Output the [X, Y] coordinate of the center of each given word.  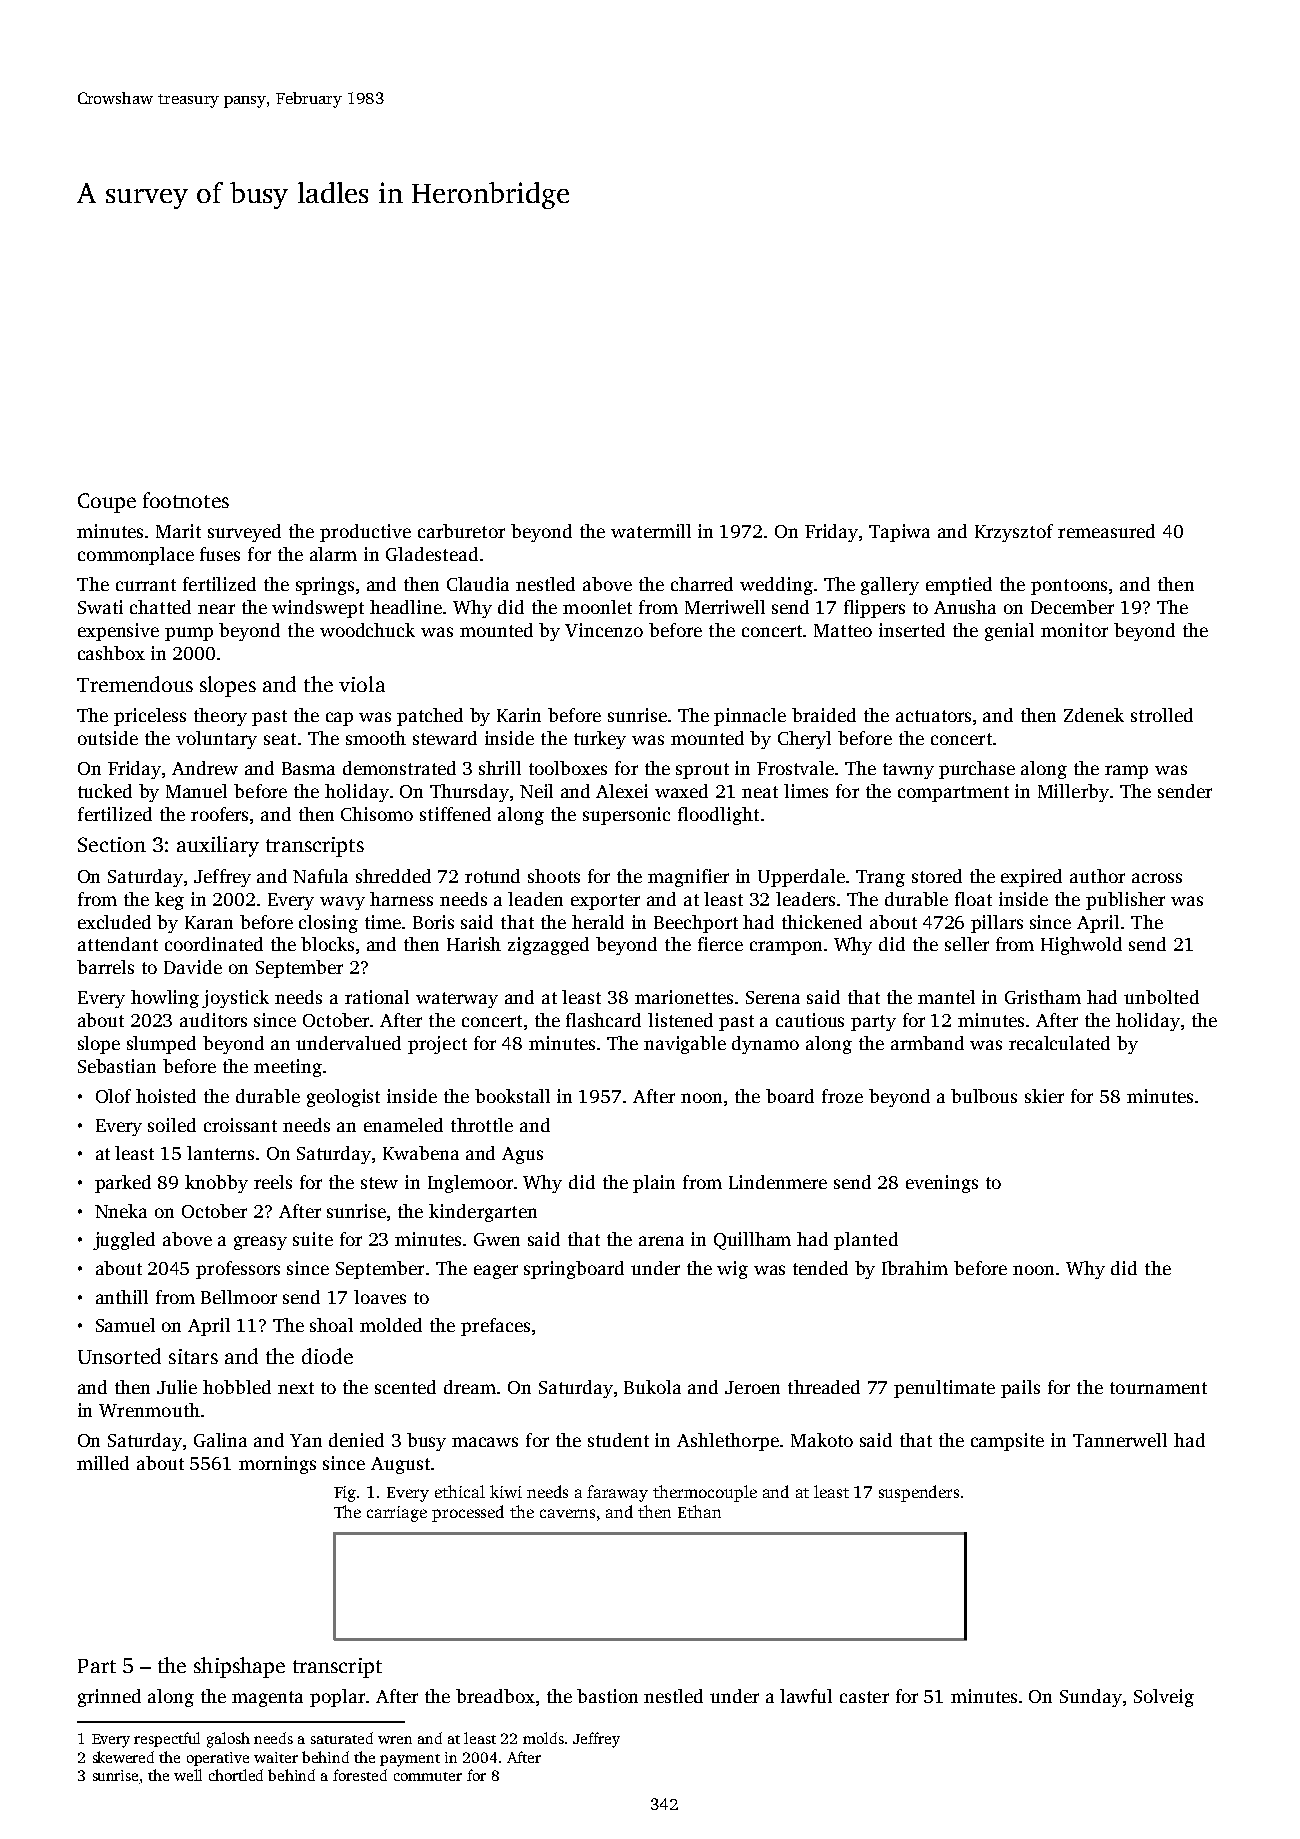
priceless [150, 717]
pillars [997, 924]
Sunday [1091, 1698]
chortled [236, 1775]
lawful [806, 1696]
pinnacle [750, 717]
